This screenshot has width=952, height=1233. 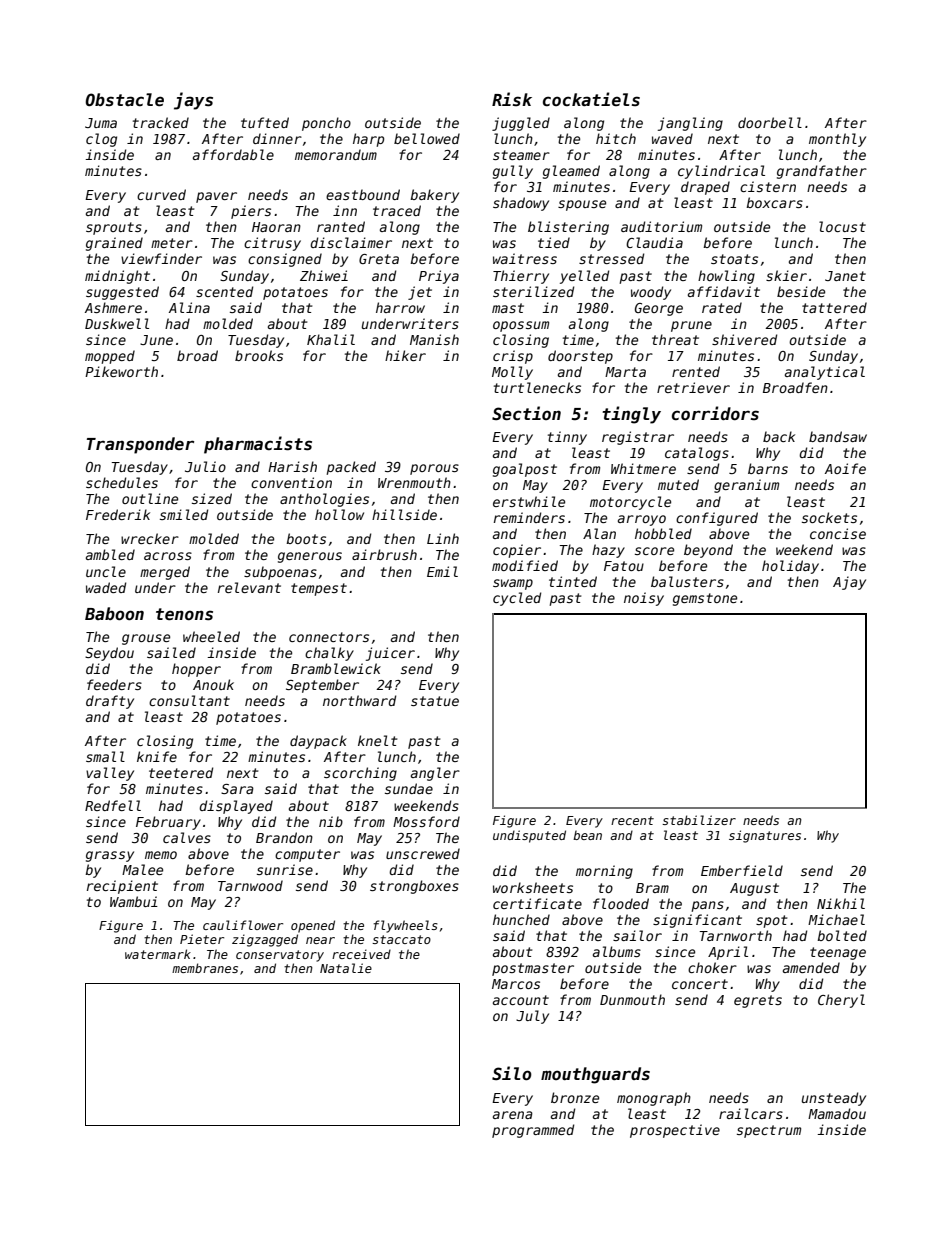 I want to click on Pikeworth, so click(x=121, y=371).
